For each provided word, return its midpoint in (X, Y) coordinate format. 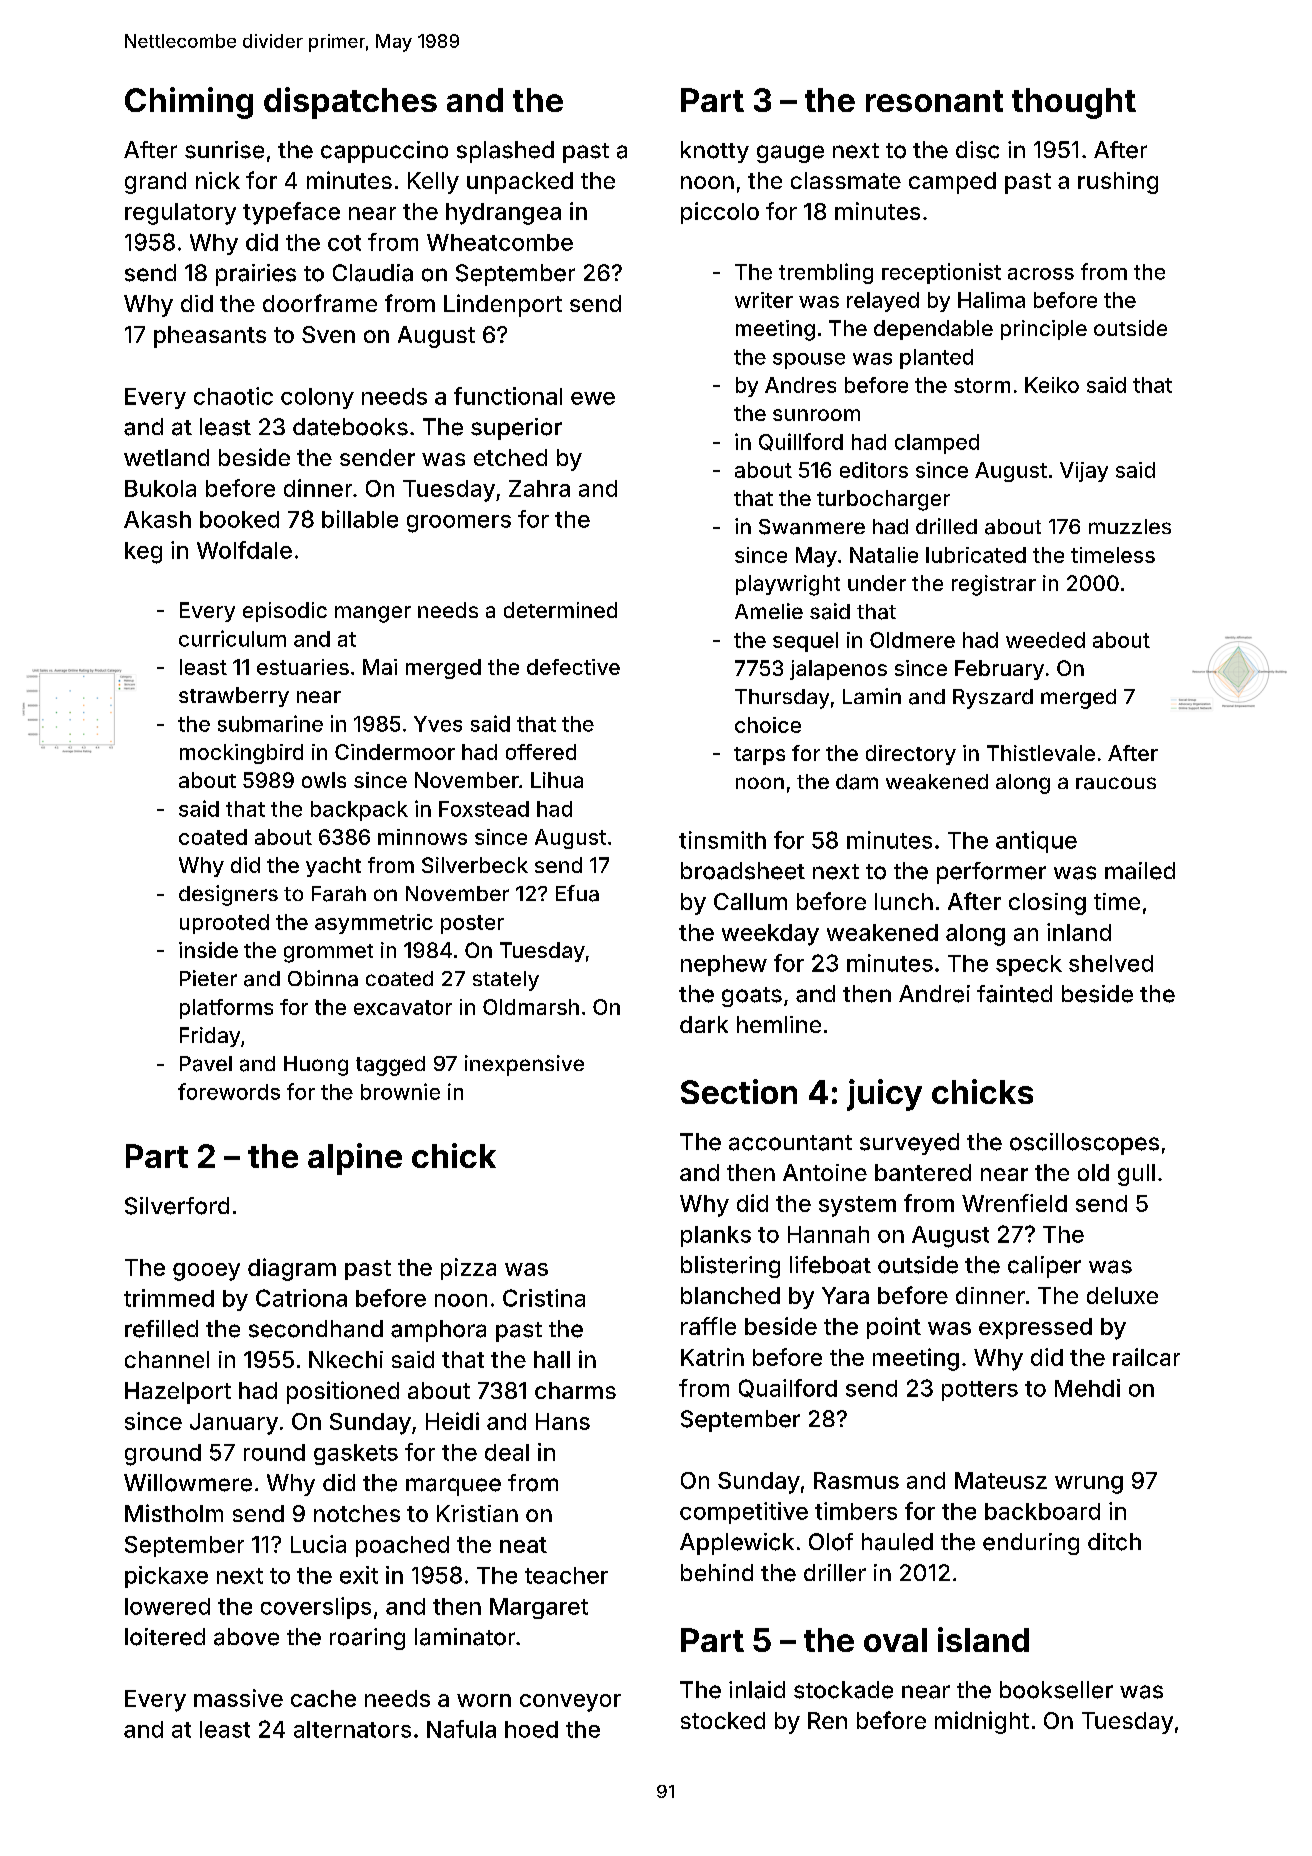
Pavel (206, 1064)
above (246, 1637)
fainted (1014, 994)
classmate (846, 180)
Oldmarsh (531, 1007)
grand (155, 183)
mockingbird (241, 754)
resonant (934, 101)
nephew (724, 965)
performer (991, 873)
